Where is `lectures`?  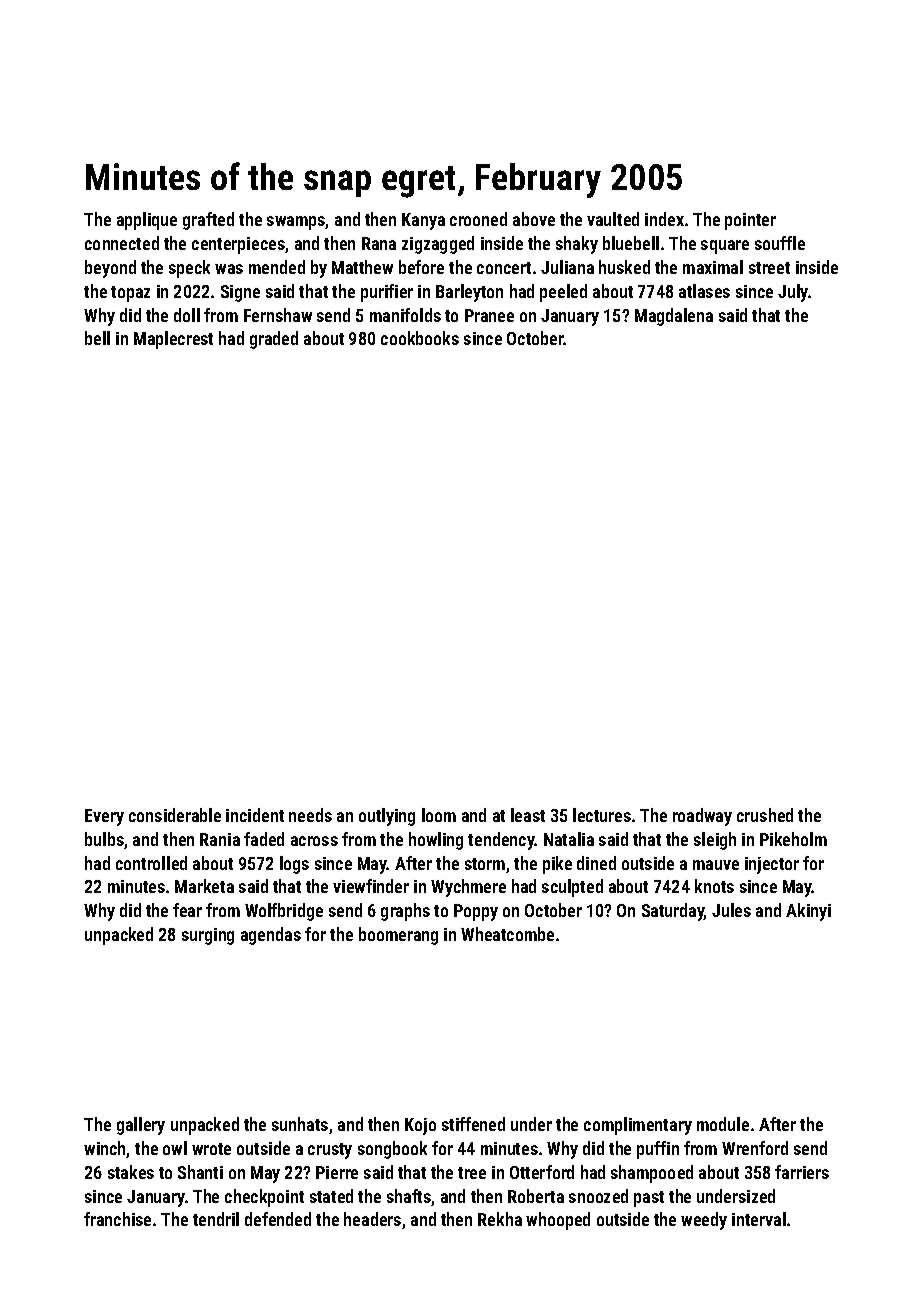
lectures is located at coordinates (602, 815).
